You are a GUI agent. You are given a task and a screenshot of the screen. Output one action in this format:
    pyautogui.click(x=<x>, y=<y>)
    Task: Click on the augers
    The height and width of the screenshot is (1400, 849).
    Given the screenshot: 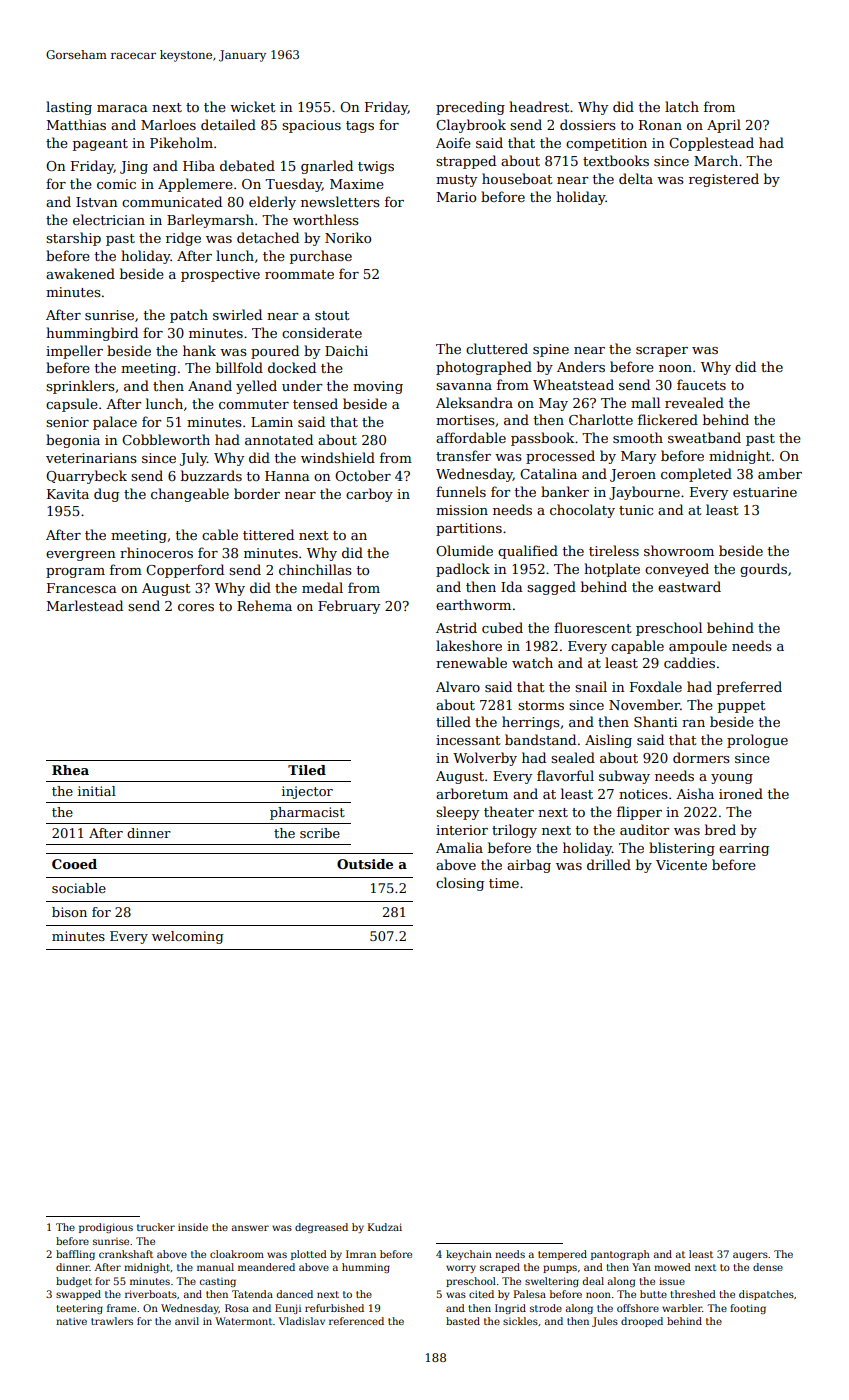 What is the action you would take?
    pyautogui.click(x=750, y=1256)
